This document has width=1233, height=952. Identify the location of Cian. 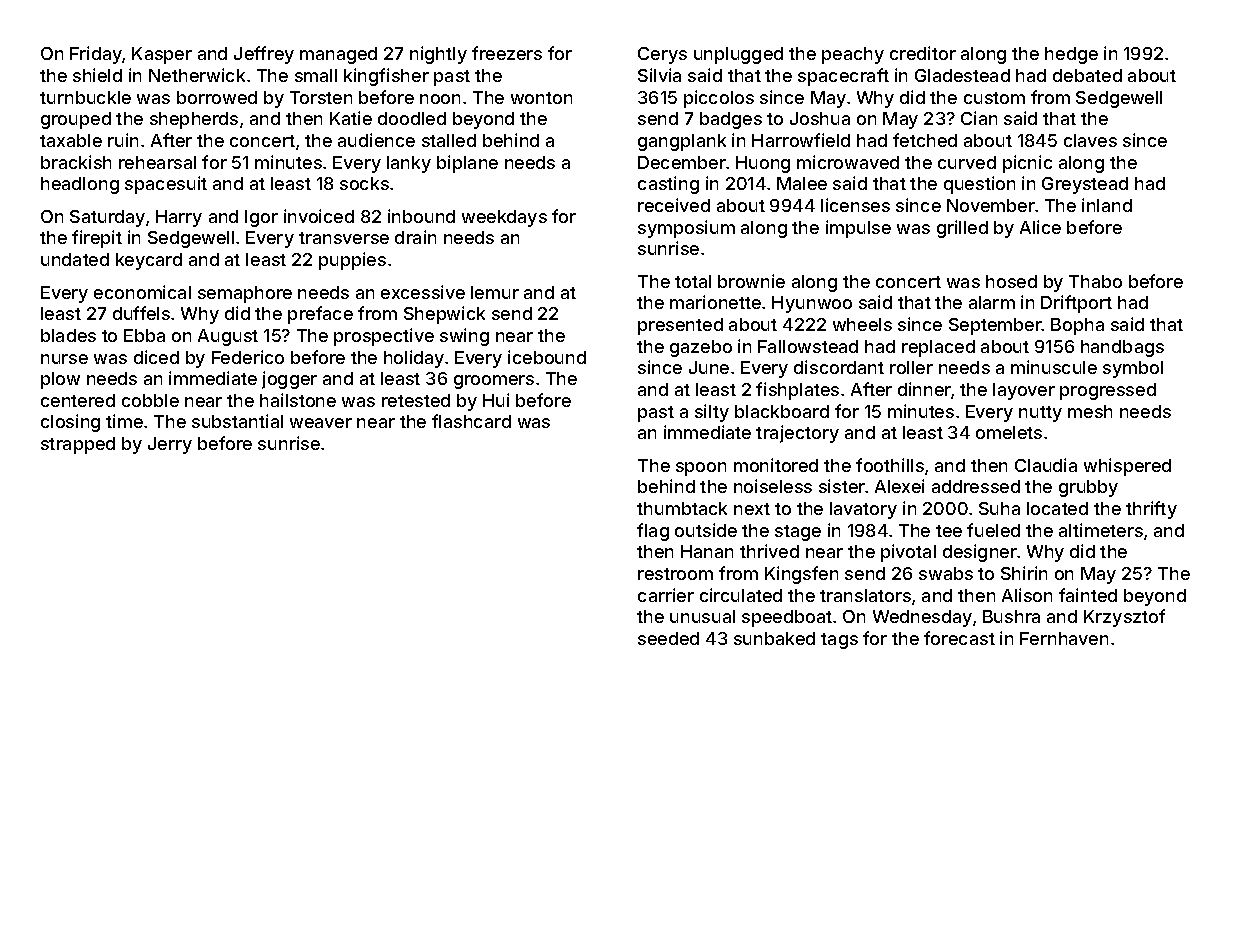
(979, 118).
